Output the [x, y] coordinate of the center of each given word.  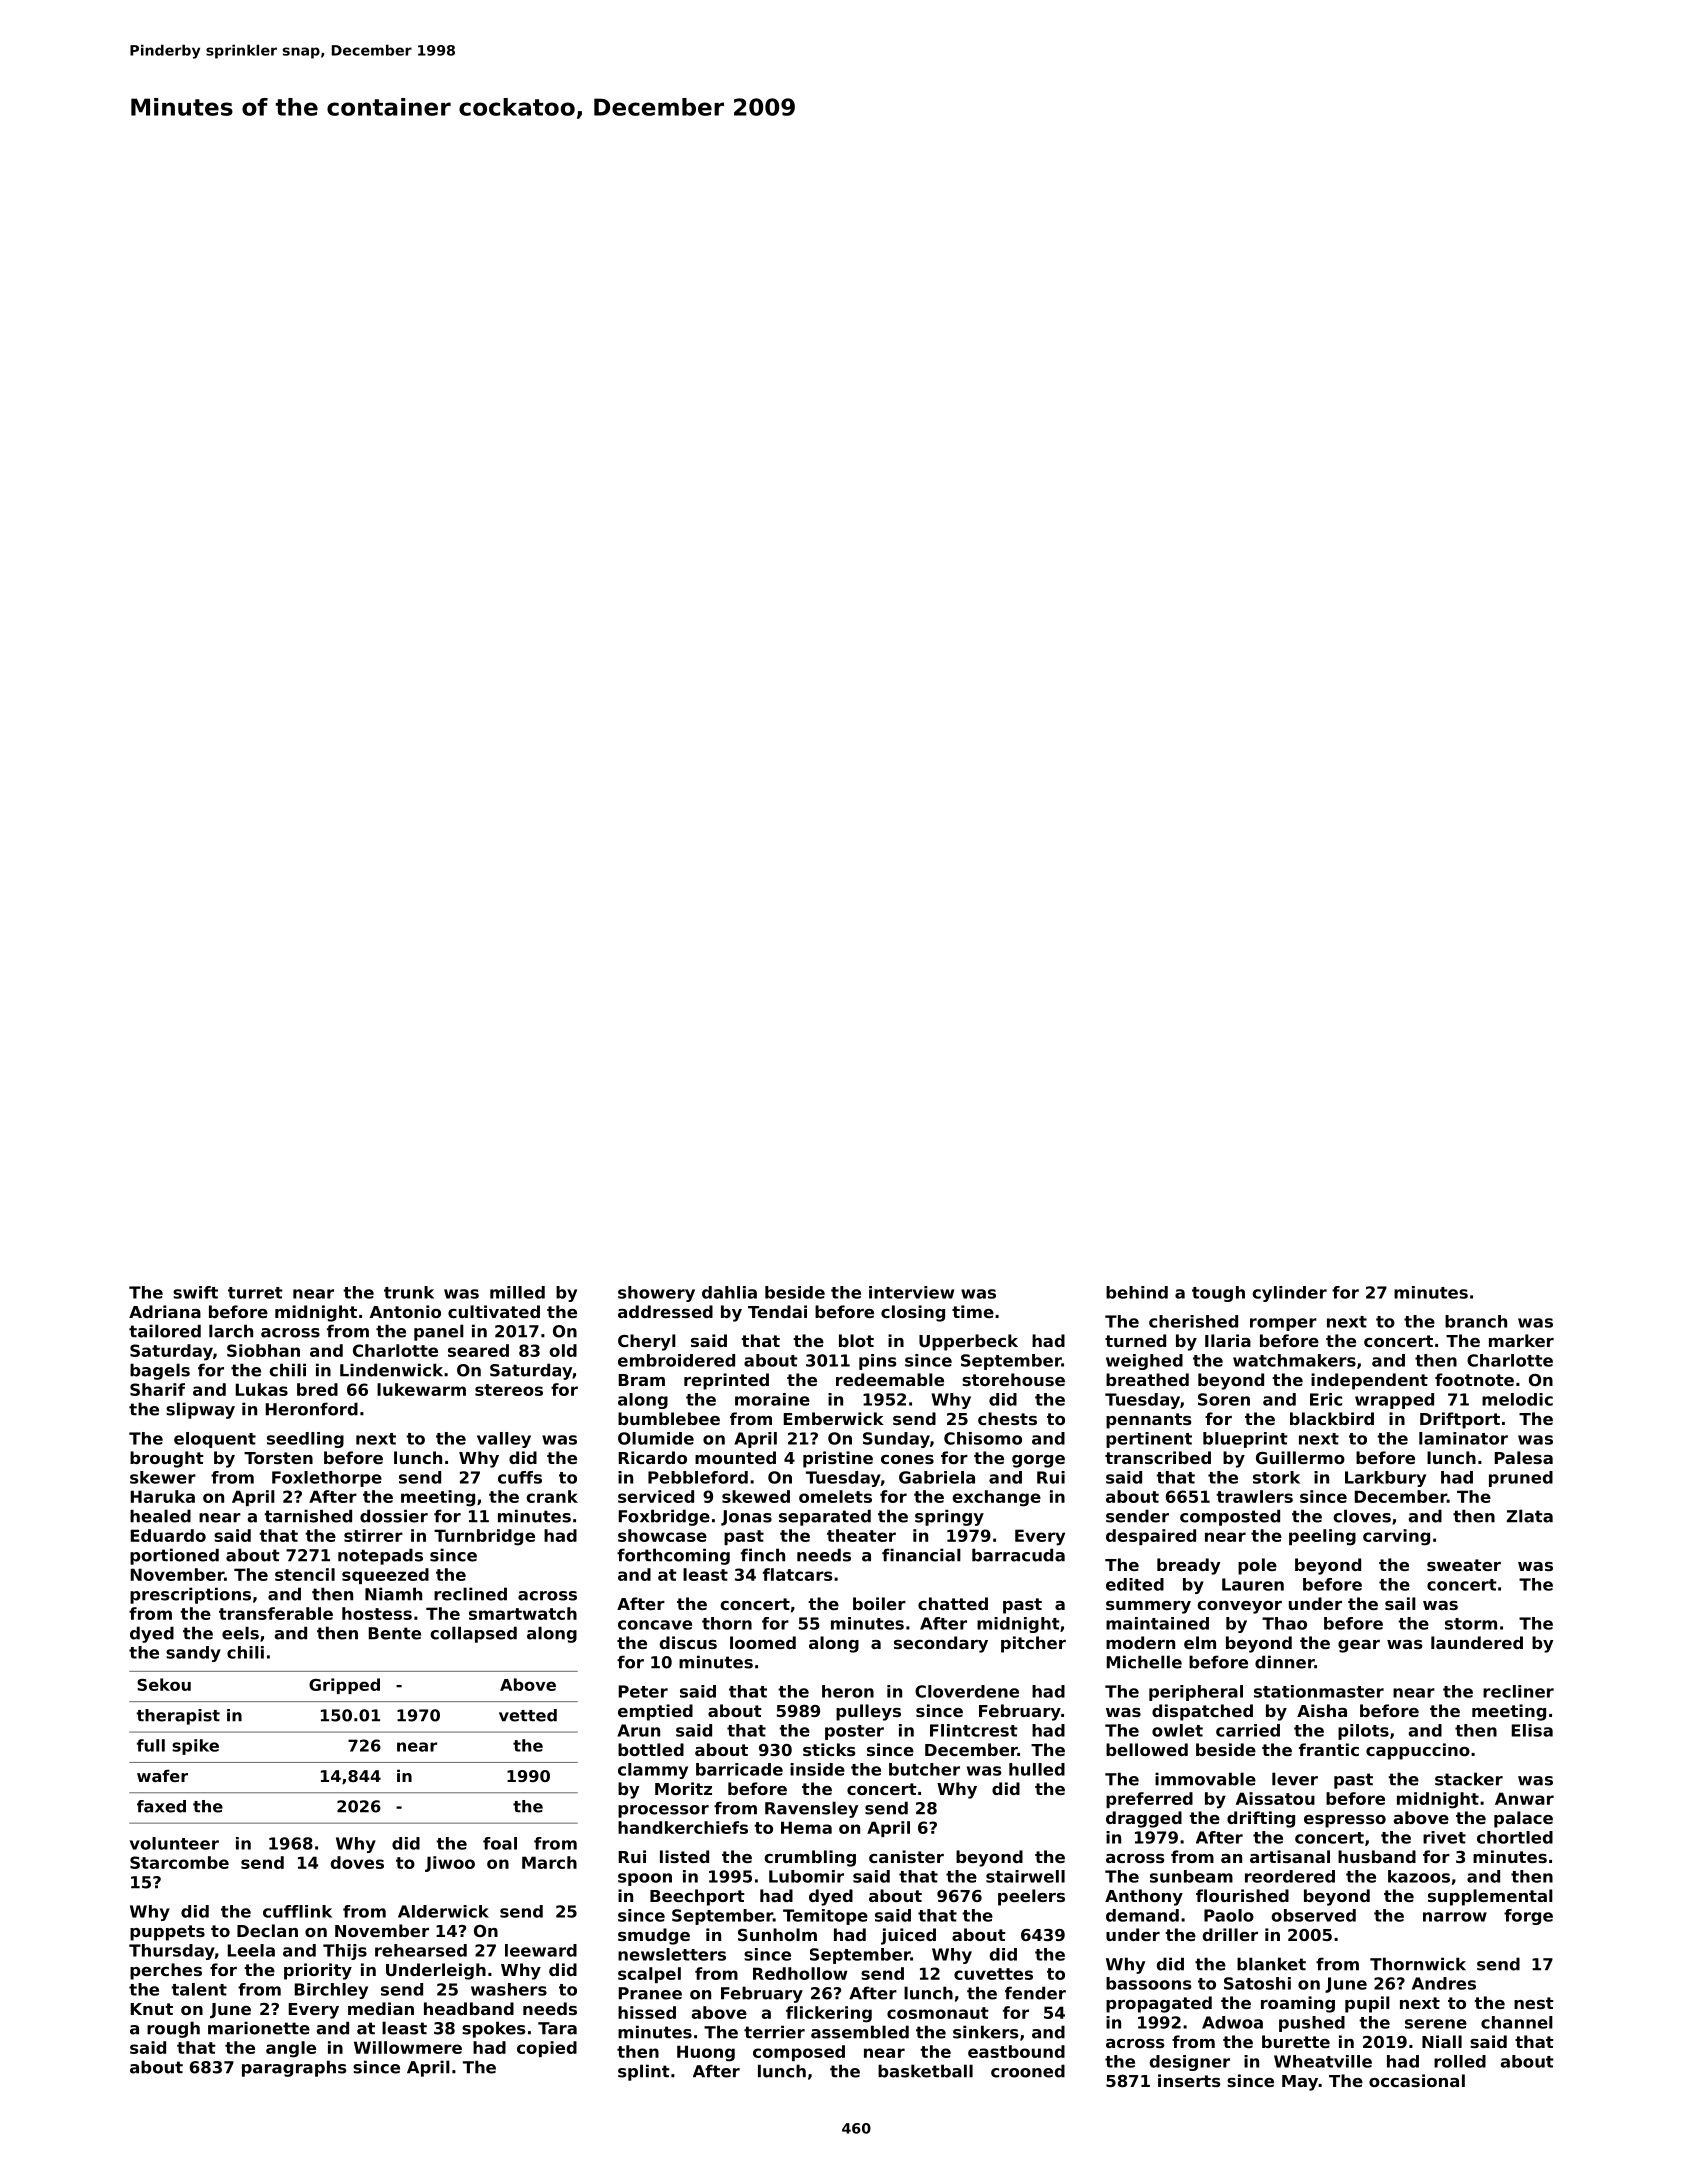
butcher [924, 1769]
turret [255, 1293]
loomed [763, 1642]
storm [1471, 1624]
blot [856, 1340]
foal [500, 1843]
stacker [1469, 1779]
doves [357, 1862]
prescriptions [190, 1595]
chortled [1515, 1837]
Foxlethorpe [327, 1479]
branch [1476, 1321]
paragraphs [294, 2068]
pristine [838, 1459]
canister [906, 1856]
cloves [1362, 1516]
